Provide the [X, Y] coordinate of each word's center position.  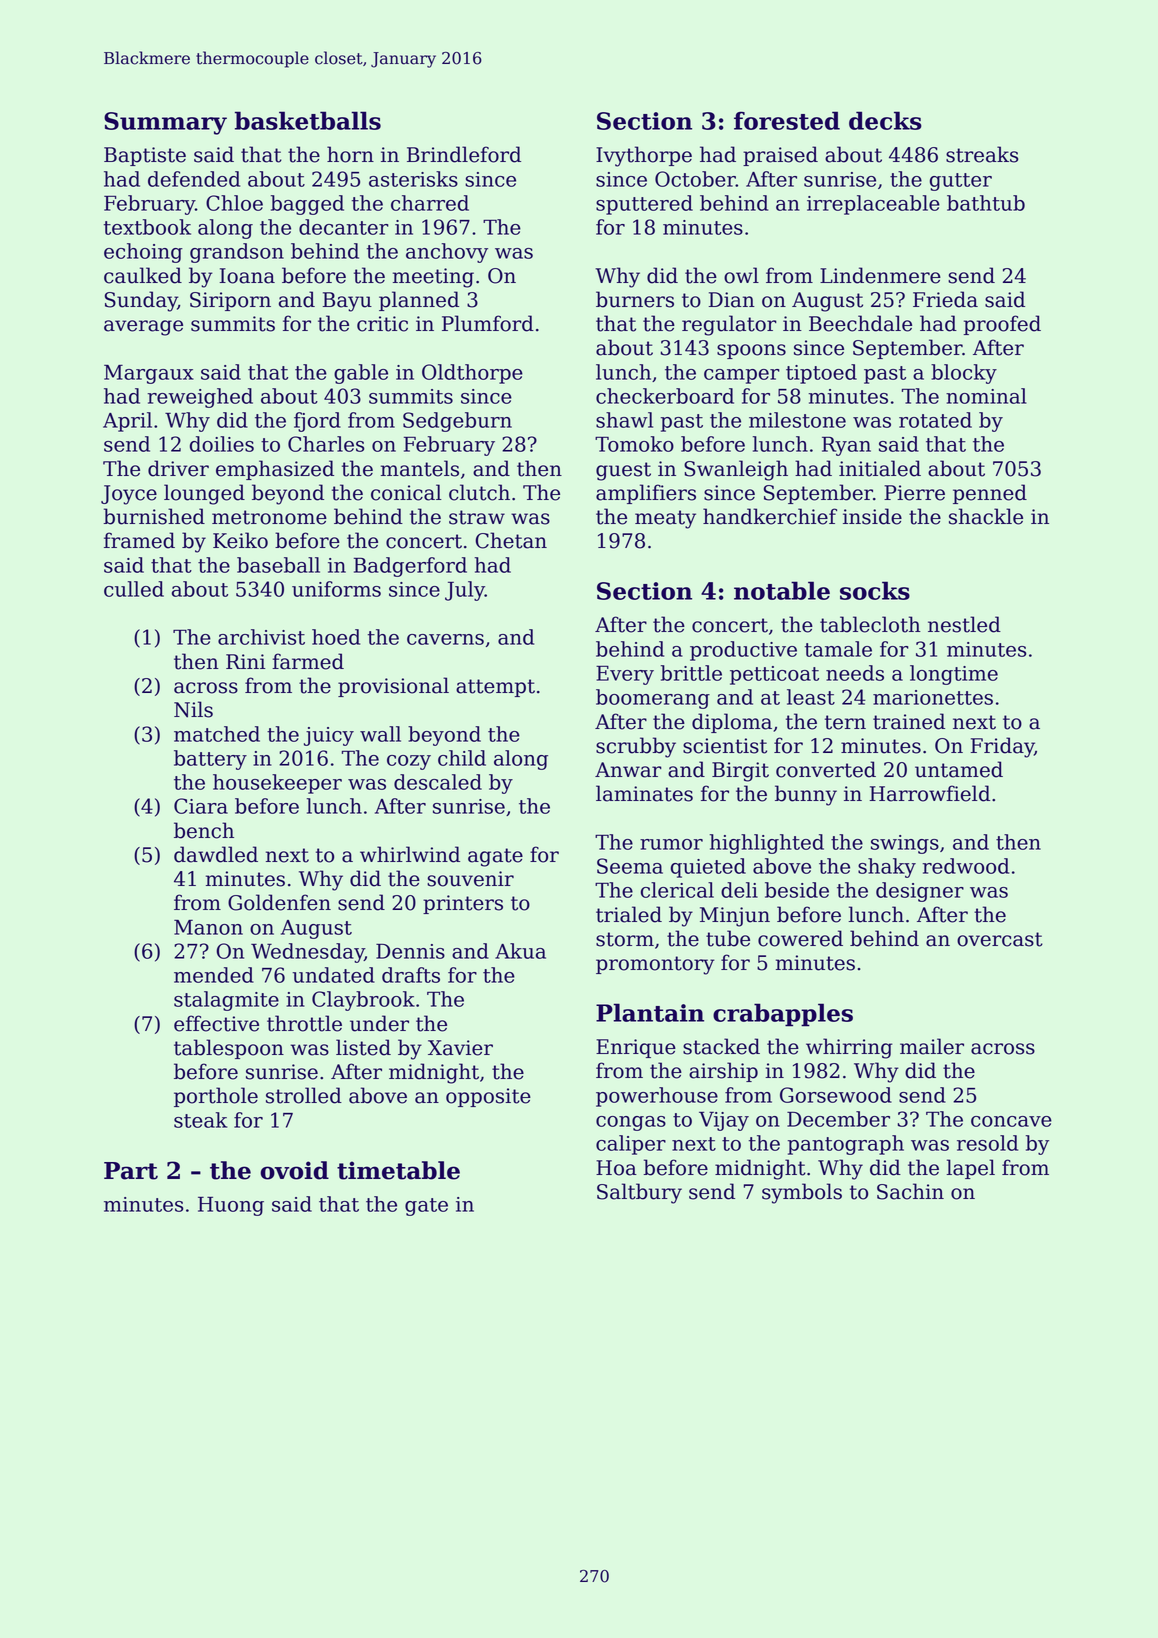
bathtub [986, 203]
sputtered [644, 205]
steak [200, 1120]
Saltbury [639, 1193]
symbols [802, 1193]
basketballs [308, 120]
